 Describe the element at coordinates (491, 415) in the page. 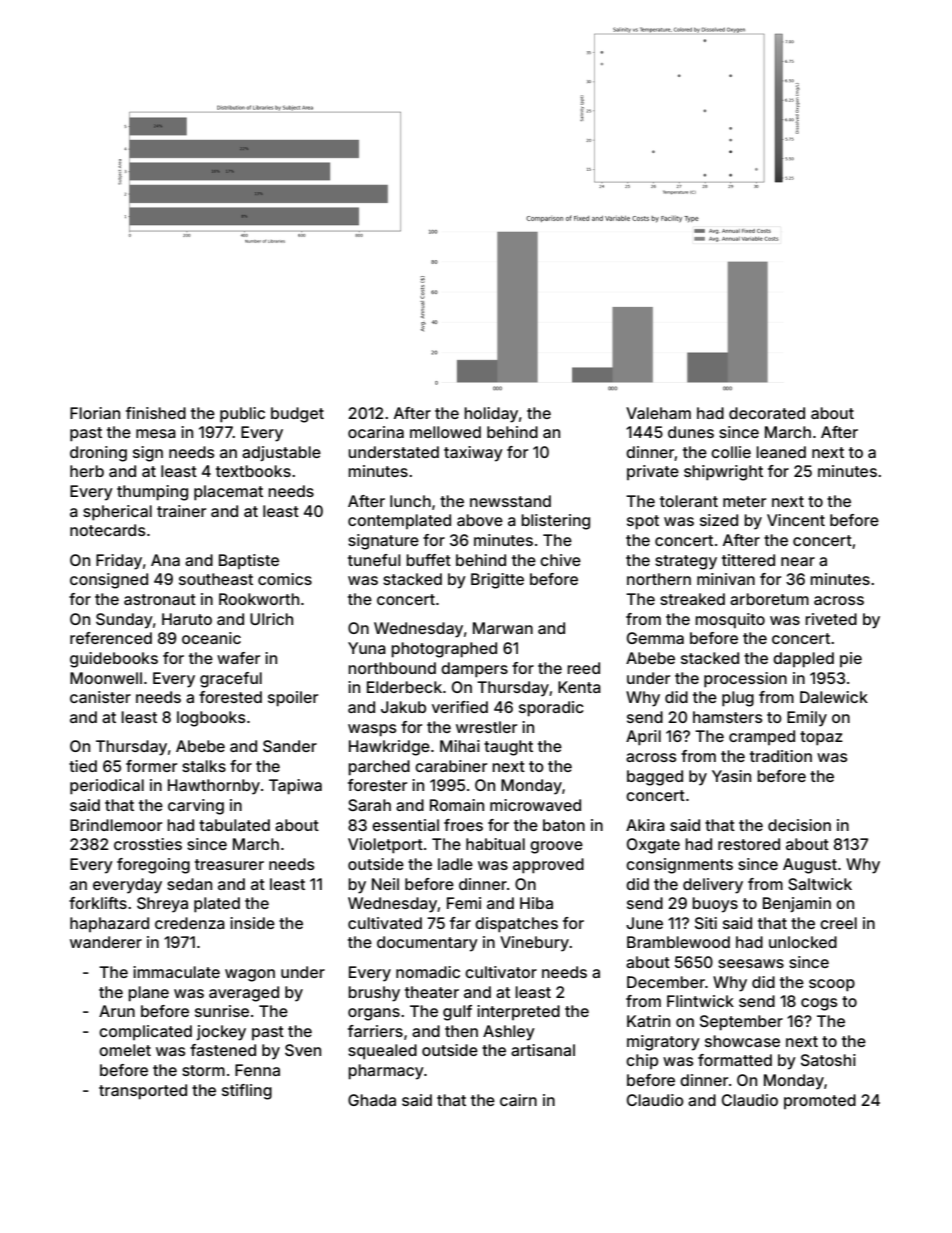

I see `holiday` at that location.
